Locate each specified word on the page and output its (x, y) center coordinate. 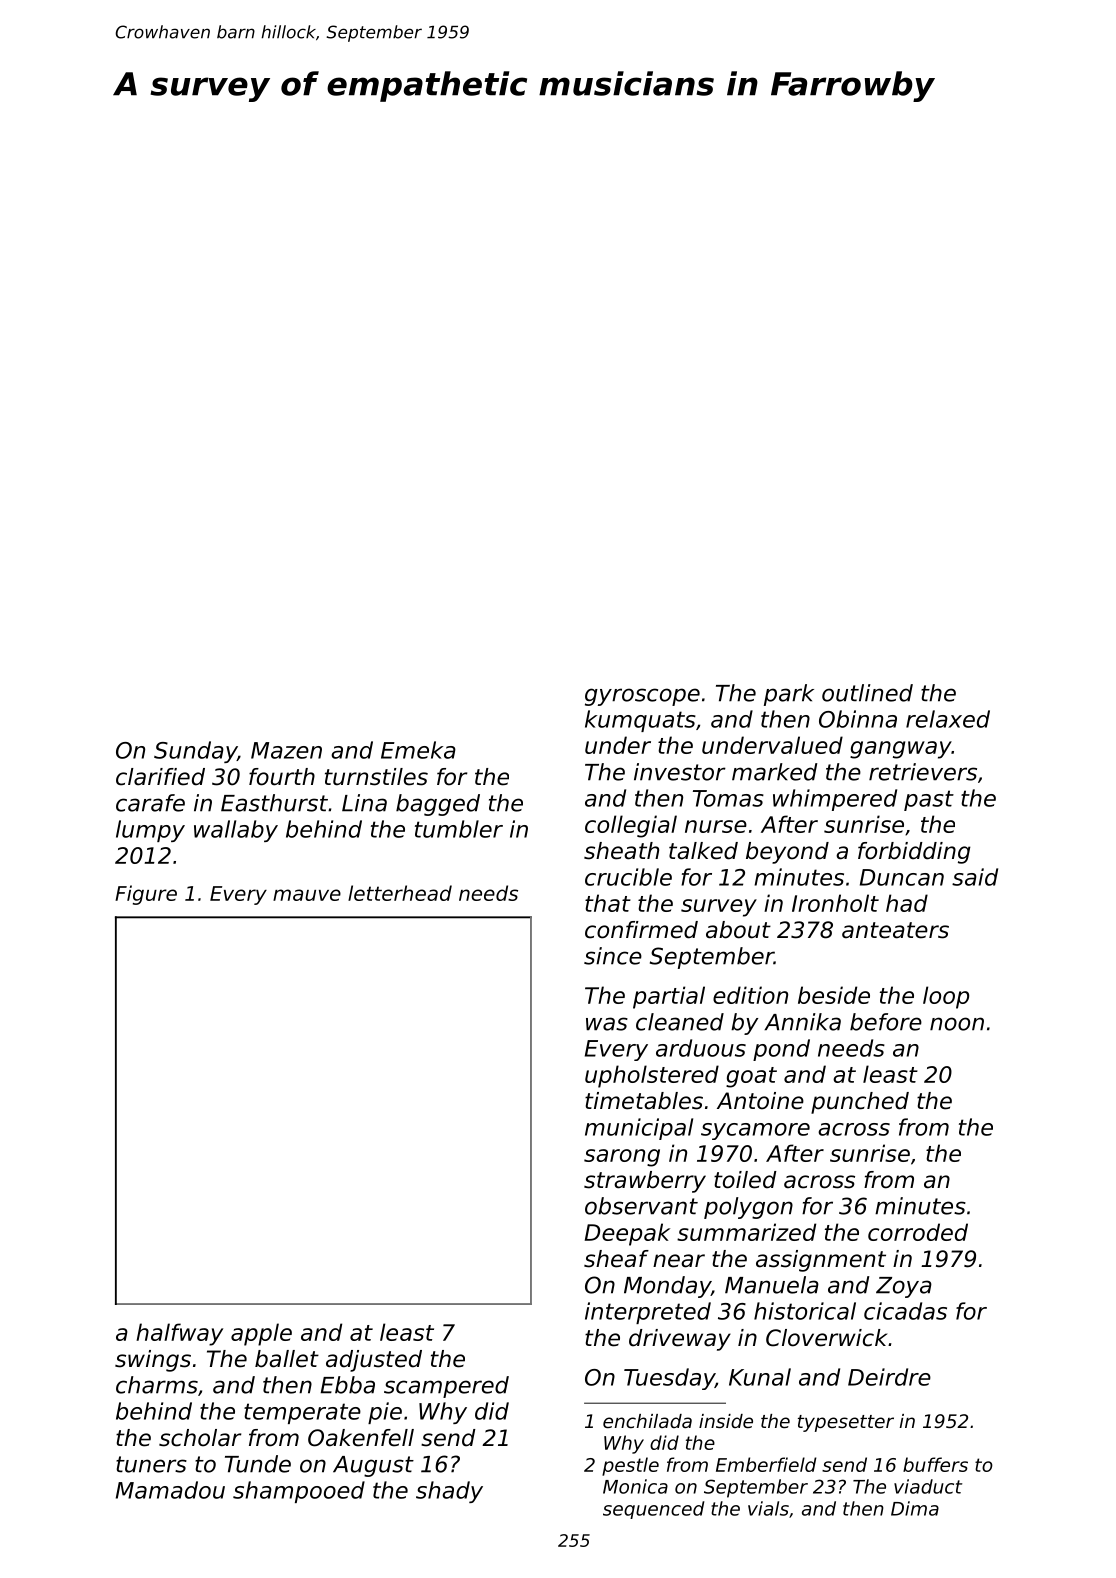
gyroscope (642, 697)
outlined (867, 693)
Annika (802, 1022)
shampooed (299, 1492)
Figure (146, 895)
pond (781, 1050)
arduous (701, 1048)
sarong (622, 1158)
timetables (644, 1101)
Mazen (286, 750)
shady (449, 1492)
